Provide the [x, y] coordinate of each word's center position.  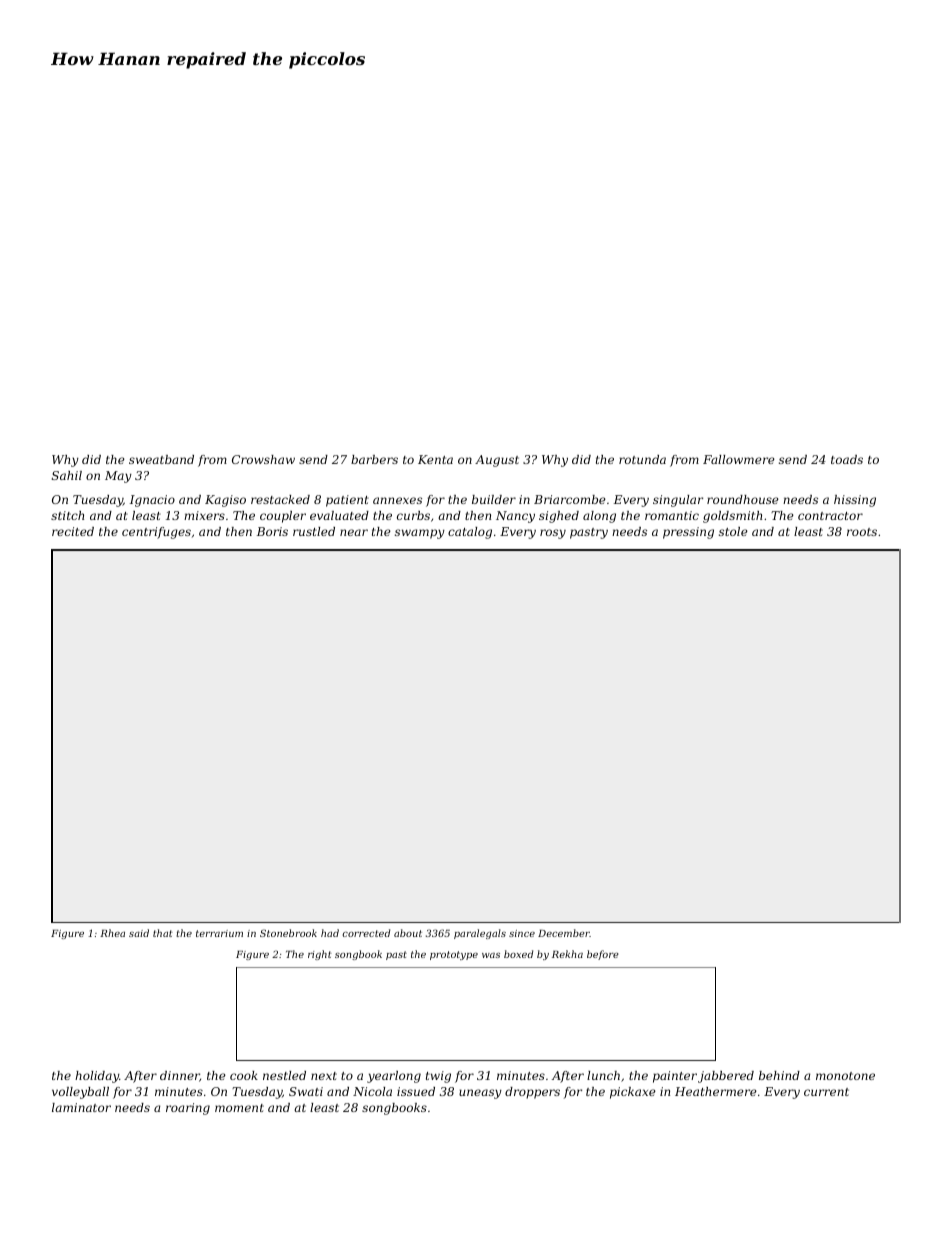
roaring [188, 1109]
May [118, 477]
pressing [688, 533]
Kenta [435, 459]
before [603, 955]
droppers [532, 1093]
